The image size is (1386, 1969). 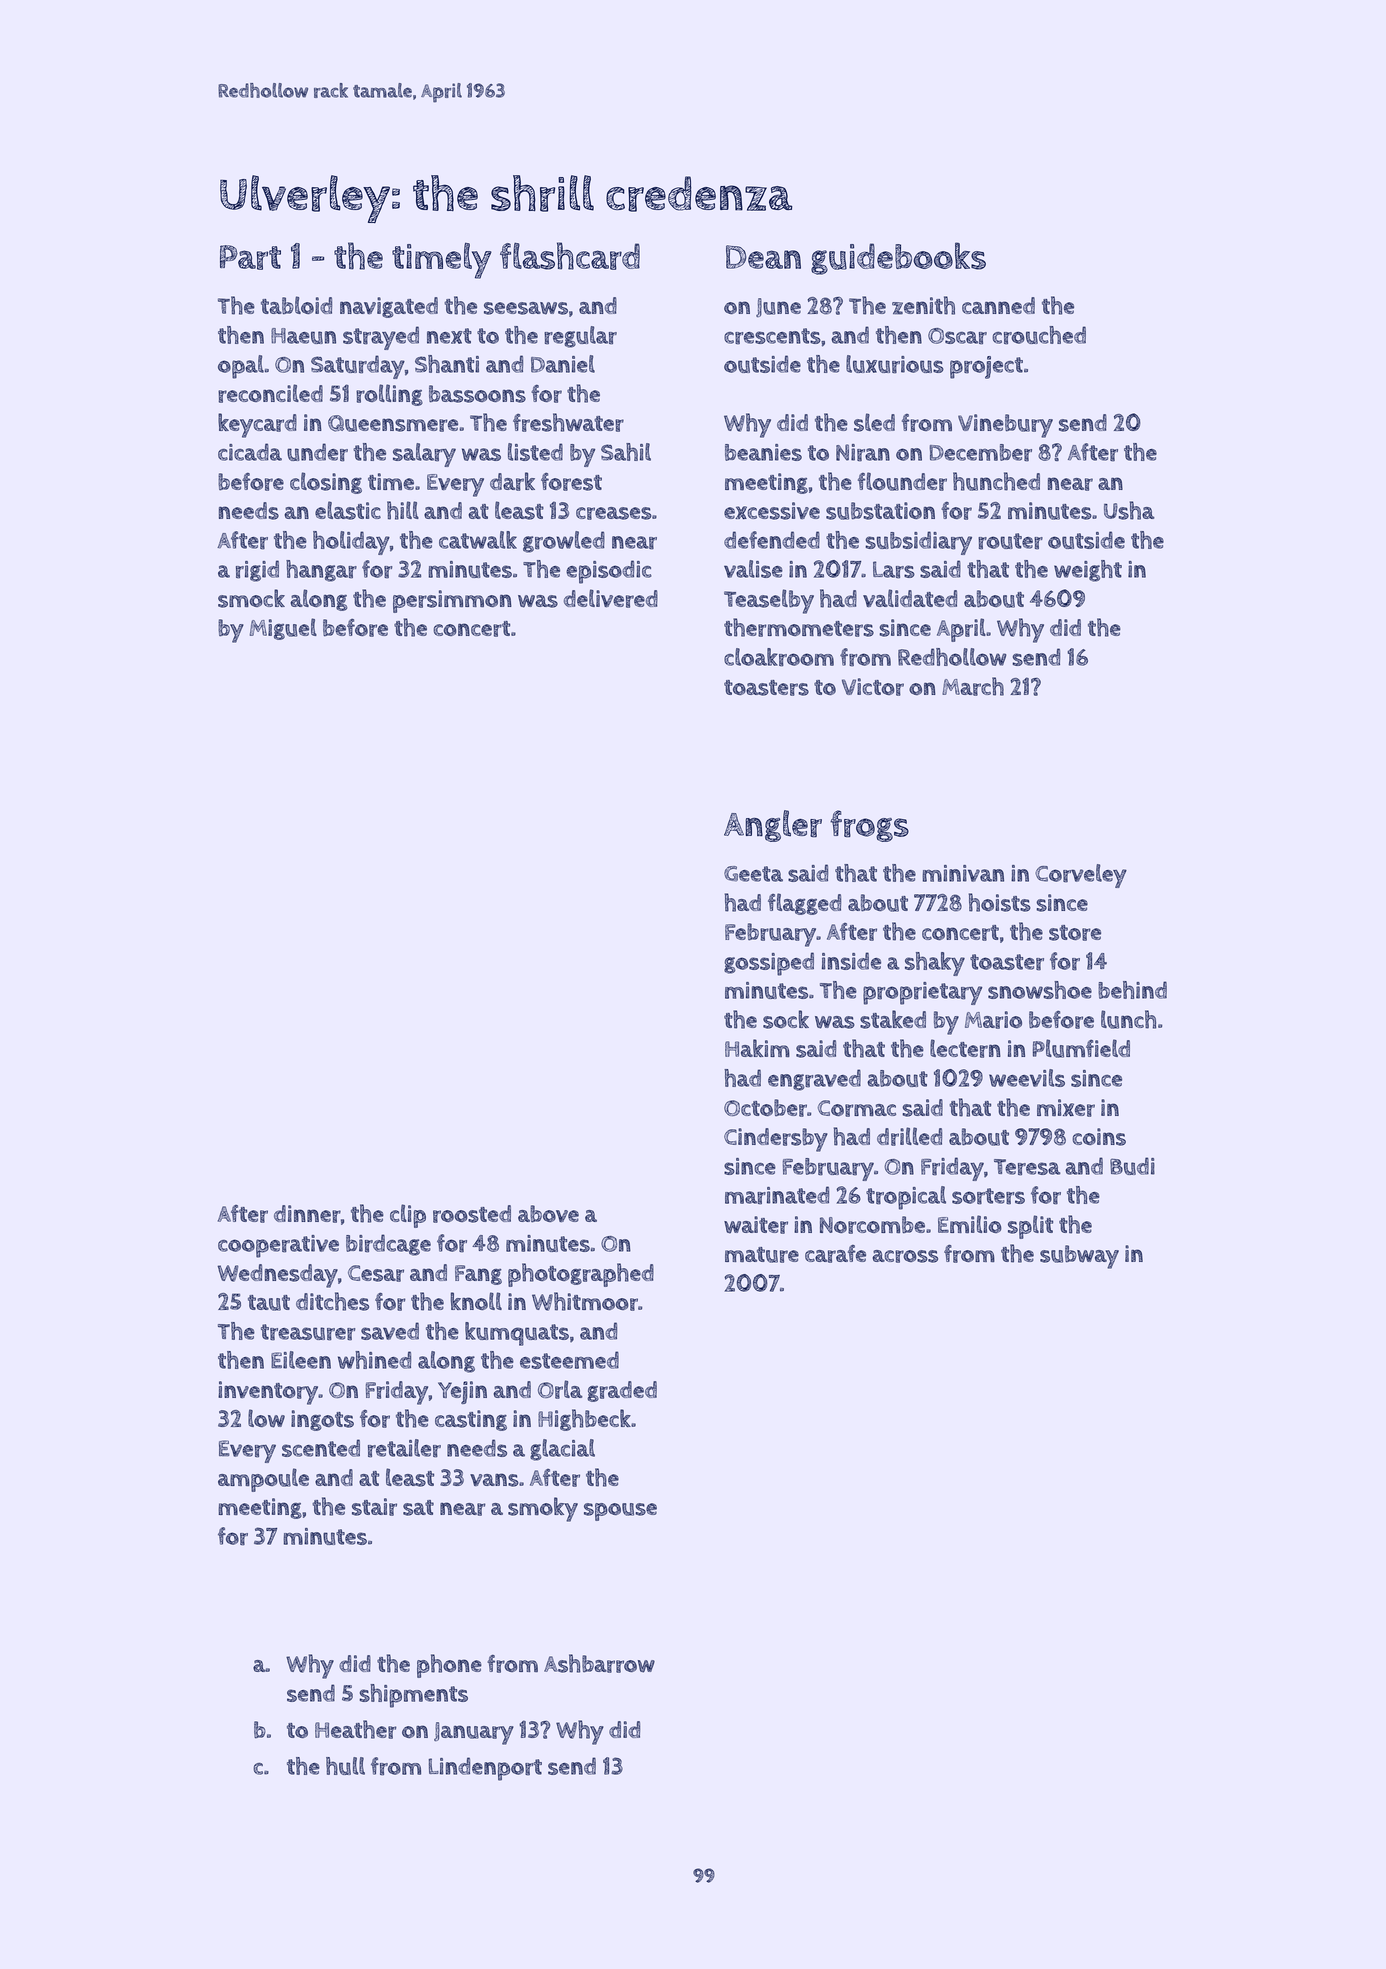 I want to click on Ashbarrow, so click(x=599, y=1663).
